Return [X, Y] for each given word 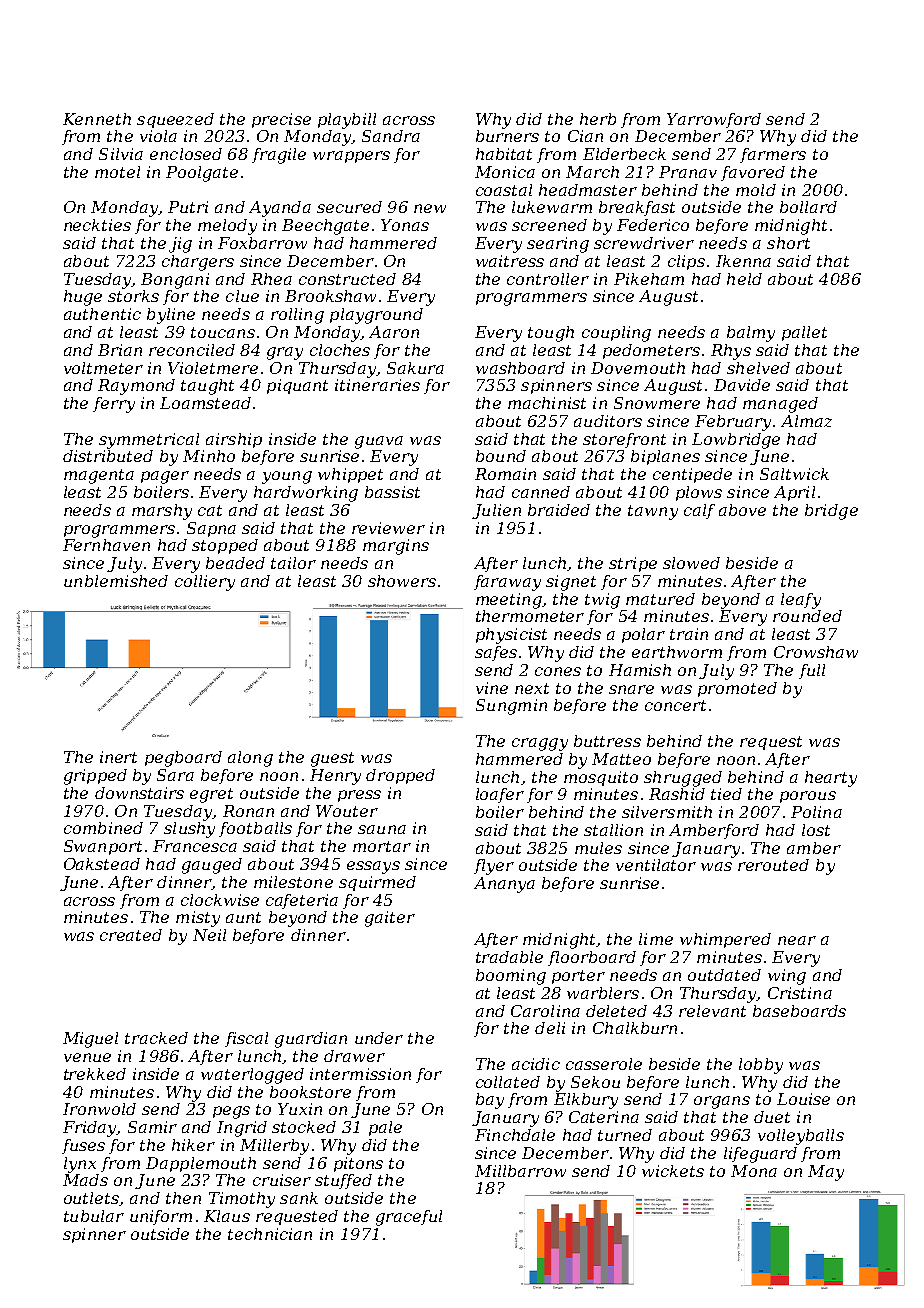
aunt [243, 917]
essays [373, 867]
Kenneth [97, 119]
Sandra [391, 136]
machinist [547, 403]
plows [699, 493]
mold [756, 190]
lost [816, 830]
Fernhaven [106, 545]
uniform [161, 1217]
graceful [409, 1218]
